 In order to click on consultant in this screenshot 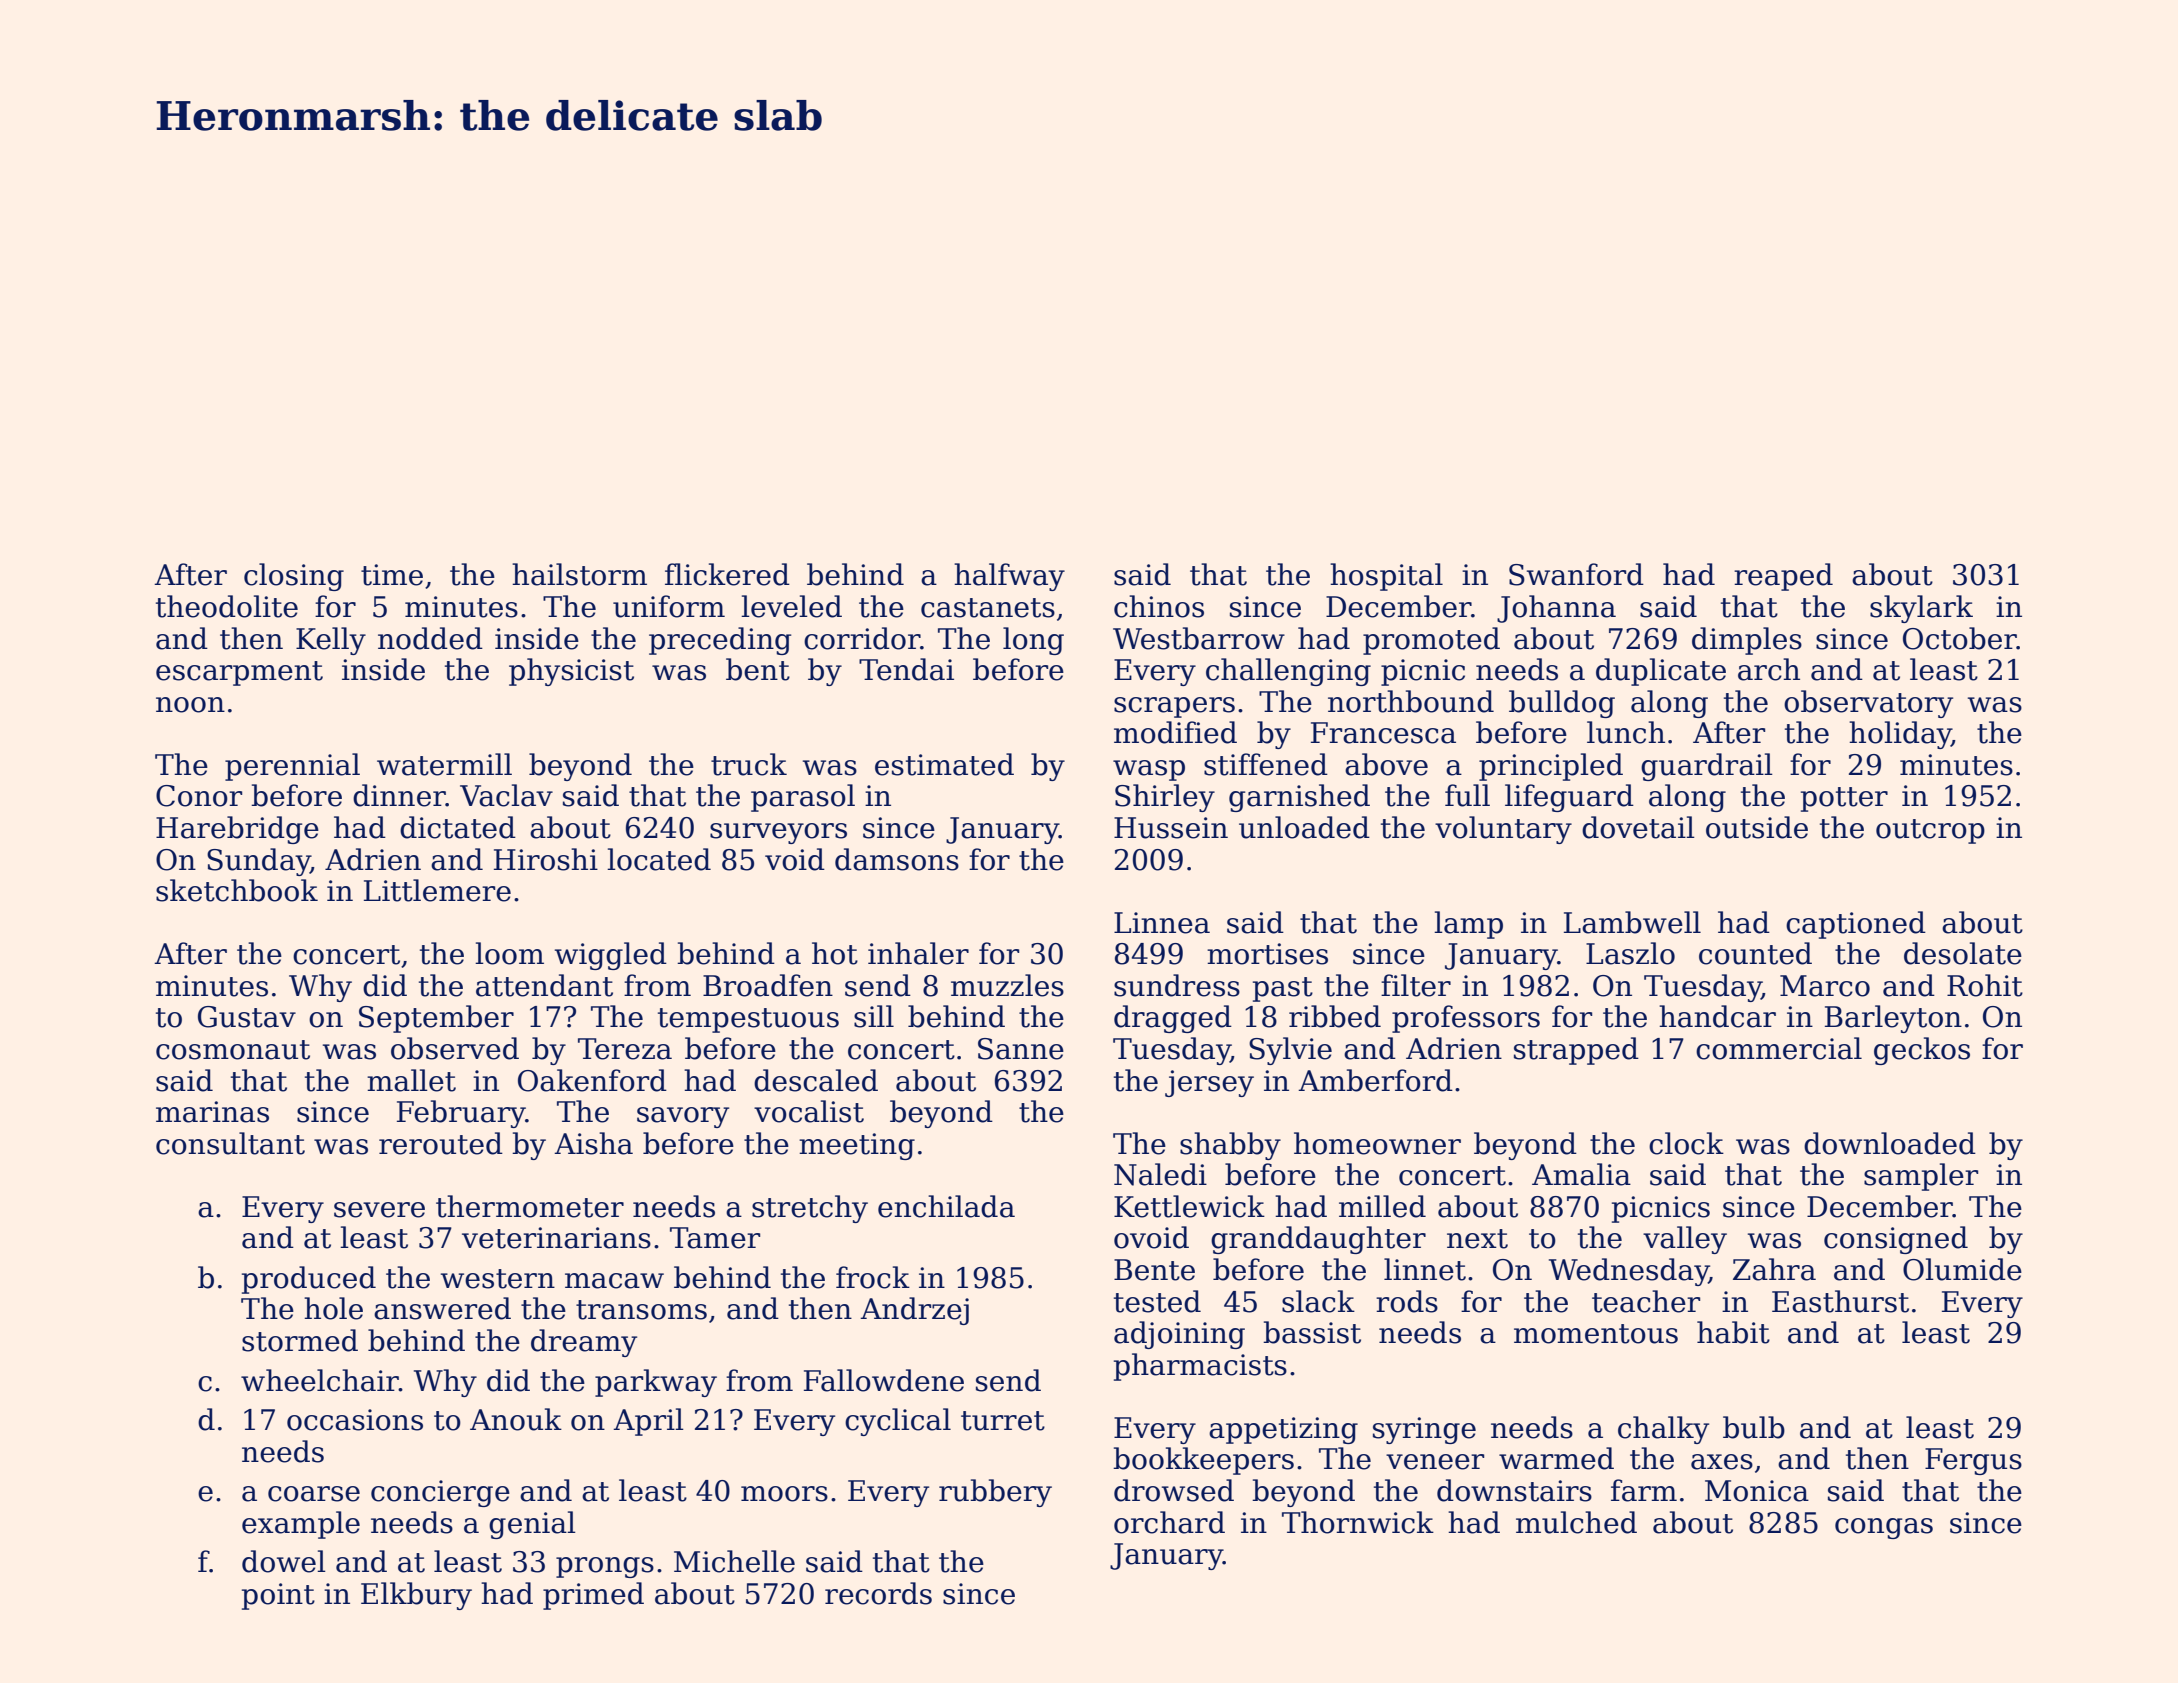, I will do `click(230, 1143)`.
